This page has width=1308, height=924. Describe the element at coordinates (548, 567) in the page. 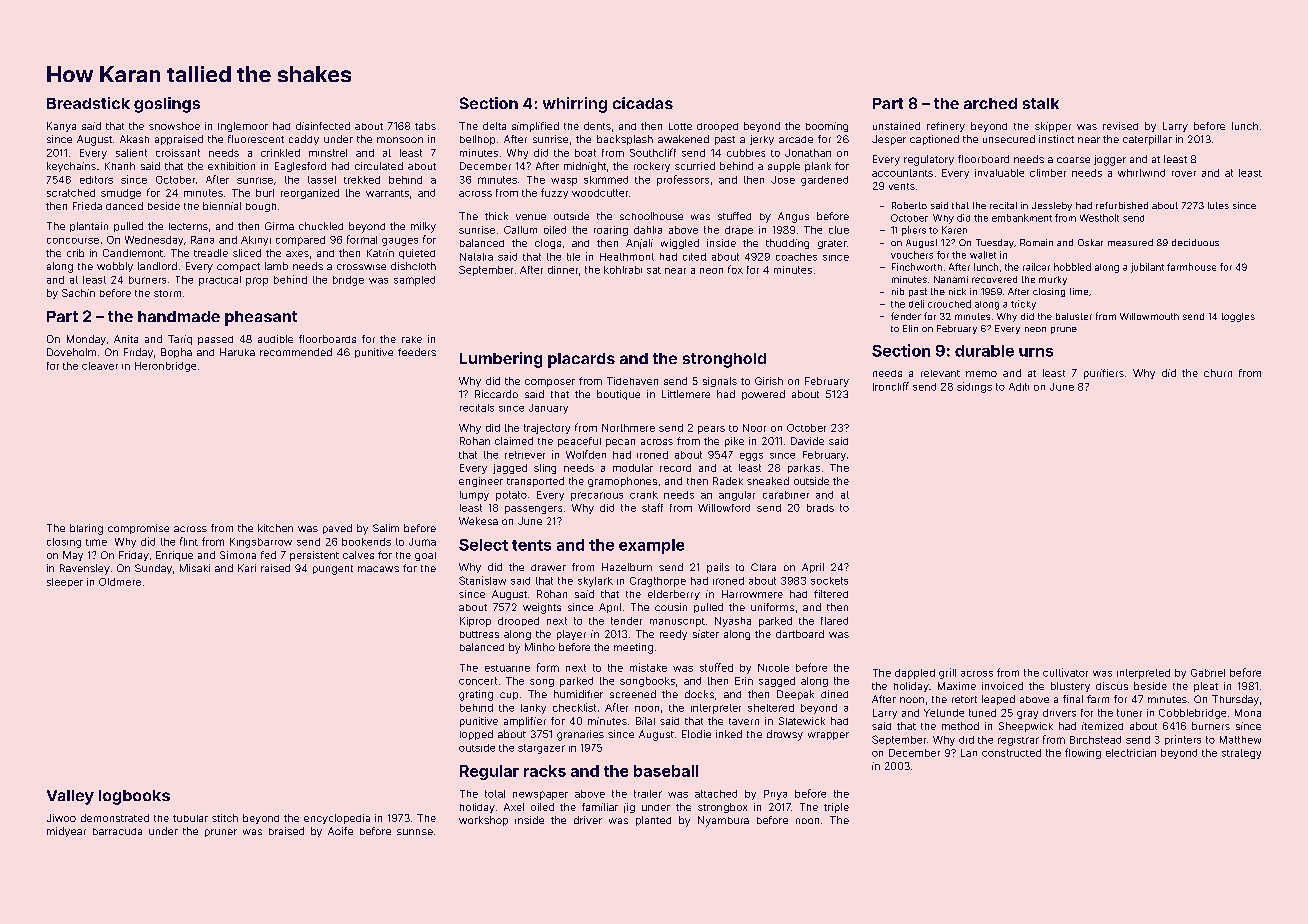

I see `drawer` at that location.
